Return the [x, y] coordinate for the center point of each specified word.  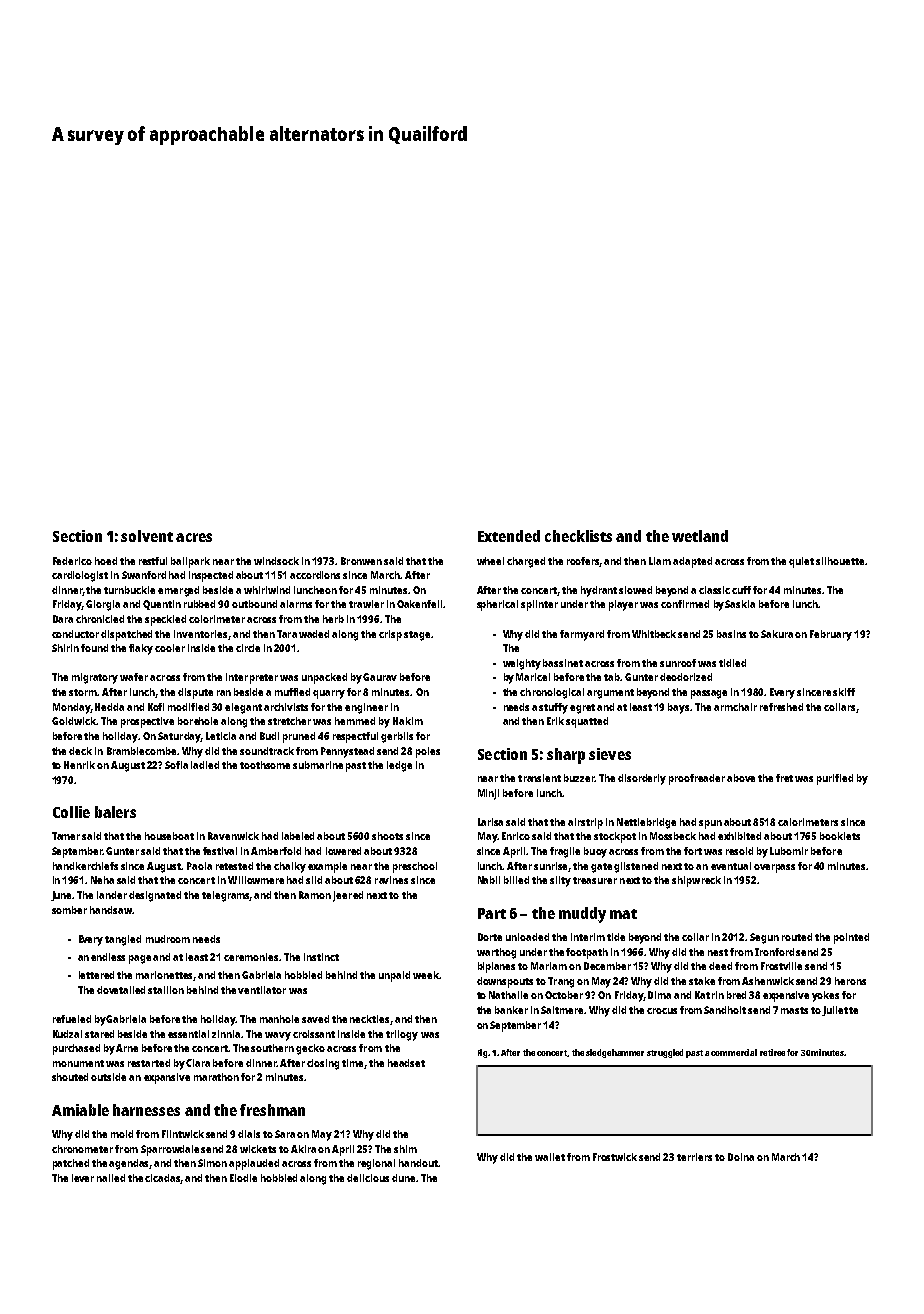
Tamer [66, 836]
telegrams [226, 896]
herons [850, 981]
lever [83, 1178]
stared [99, 1034]
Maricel [533, 677]
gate [601, 868]
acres [194, 537]
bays [678, 708]
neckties [369, 1019]
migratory [95, 678]
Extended [509, 536]
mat [623, 914]
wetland [700, 536]
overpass [774, 868]
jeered [348, 896]
